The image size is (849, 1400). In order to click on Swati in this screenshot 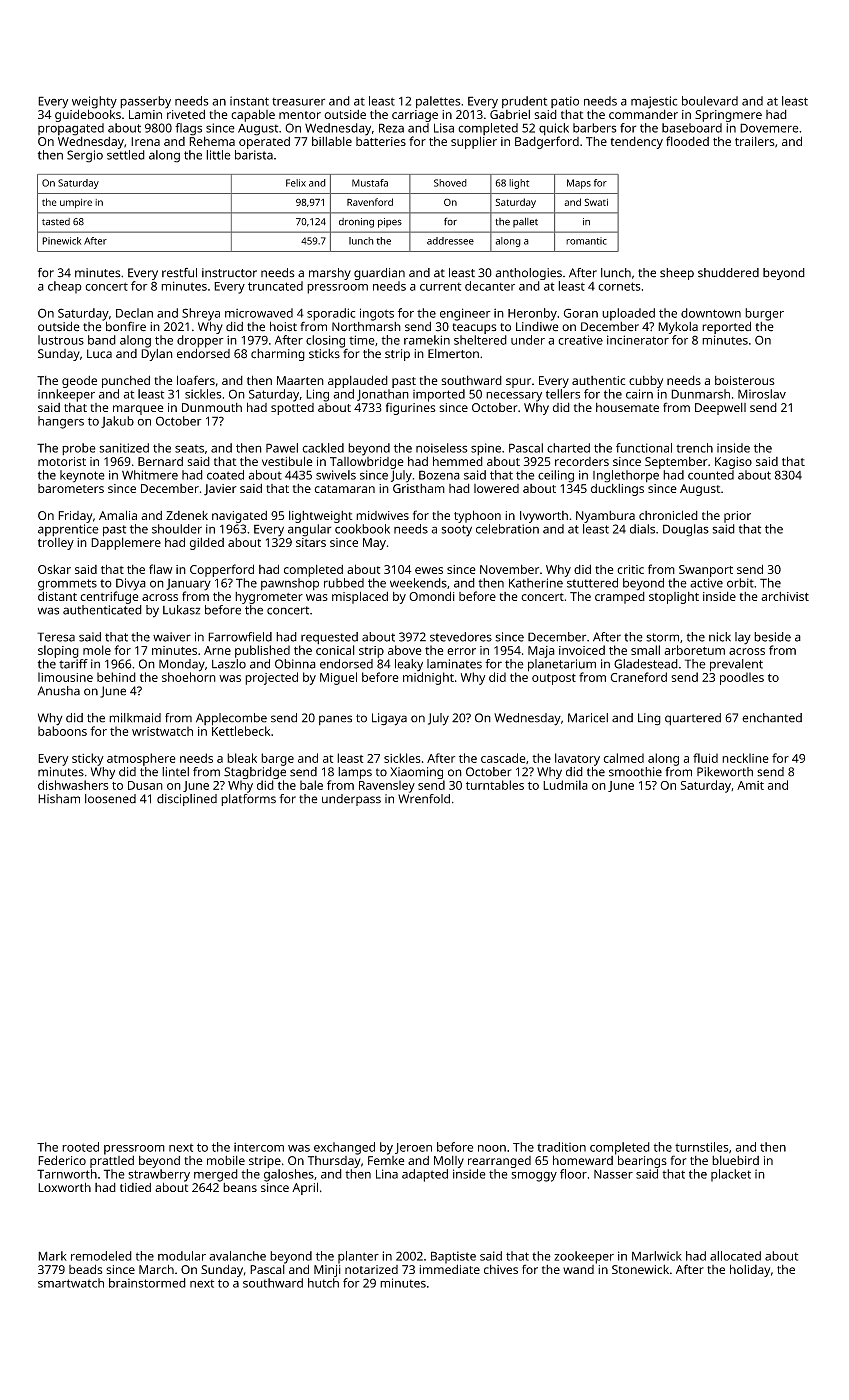, I will do `click(596, 202)`.
